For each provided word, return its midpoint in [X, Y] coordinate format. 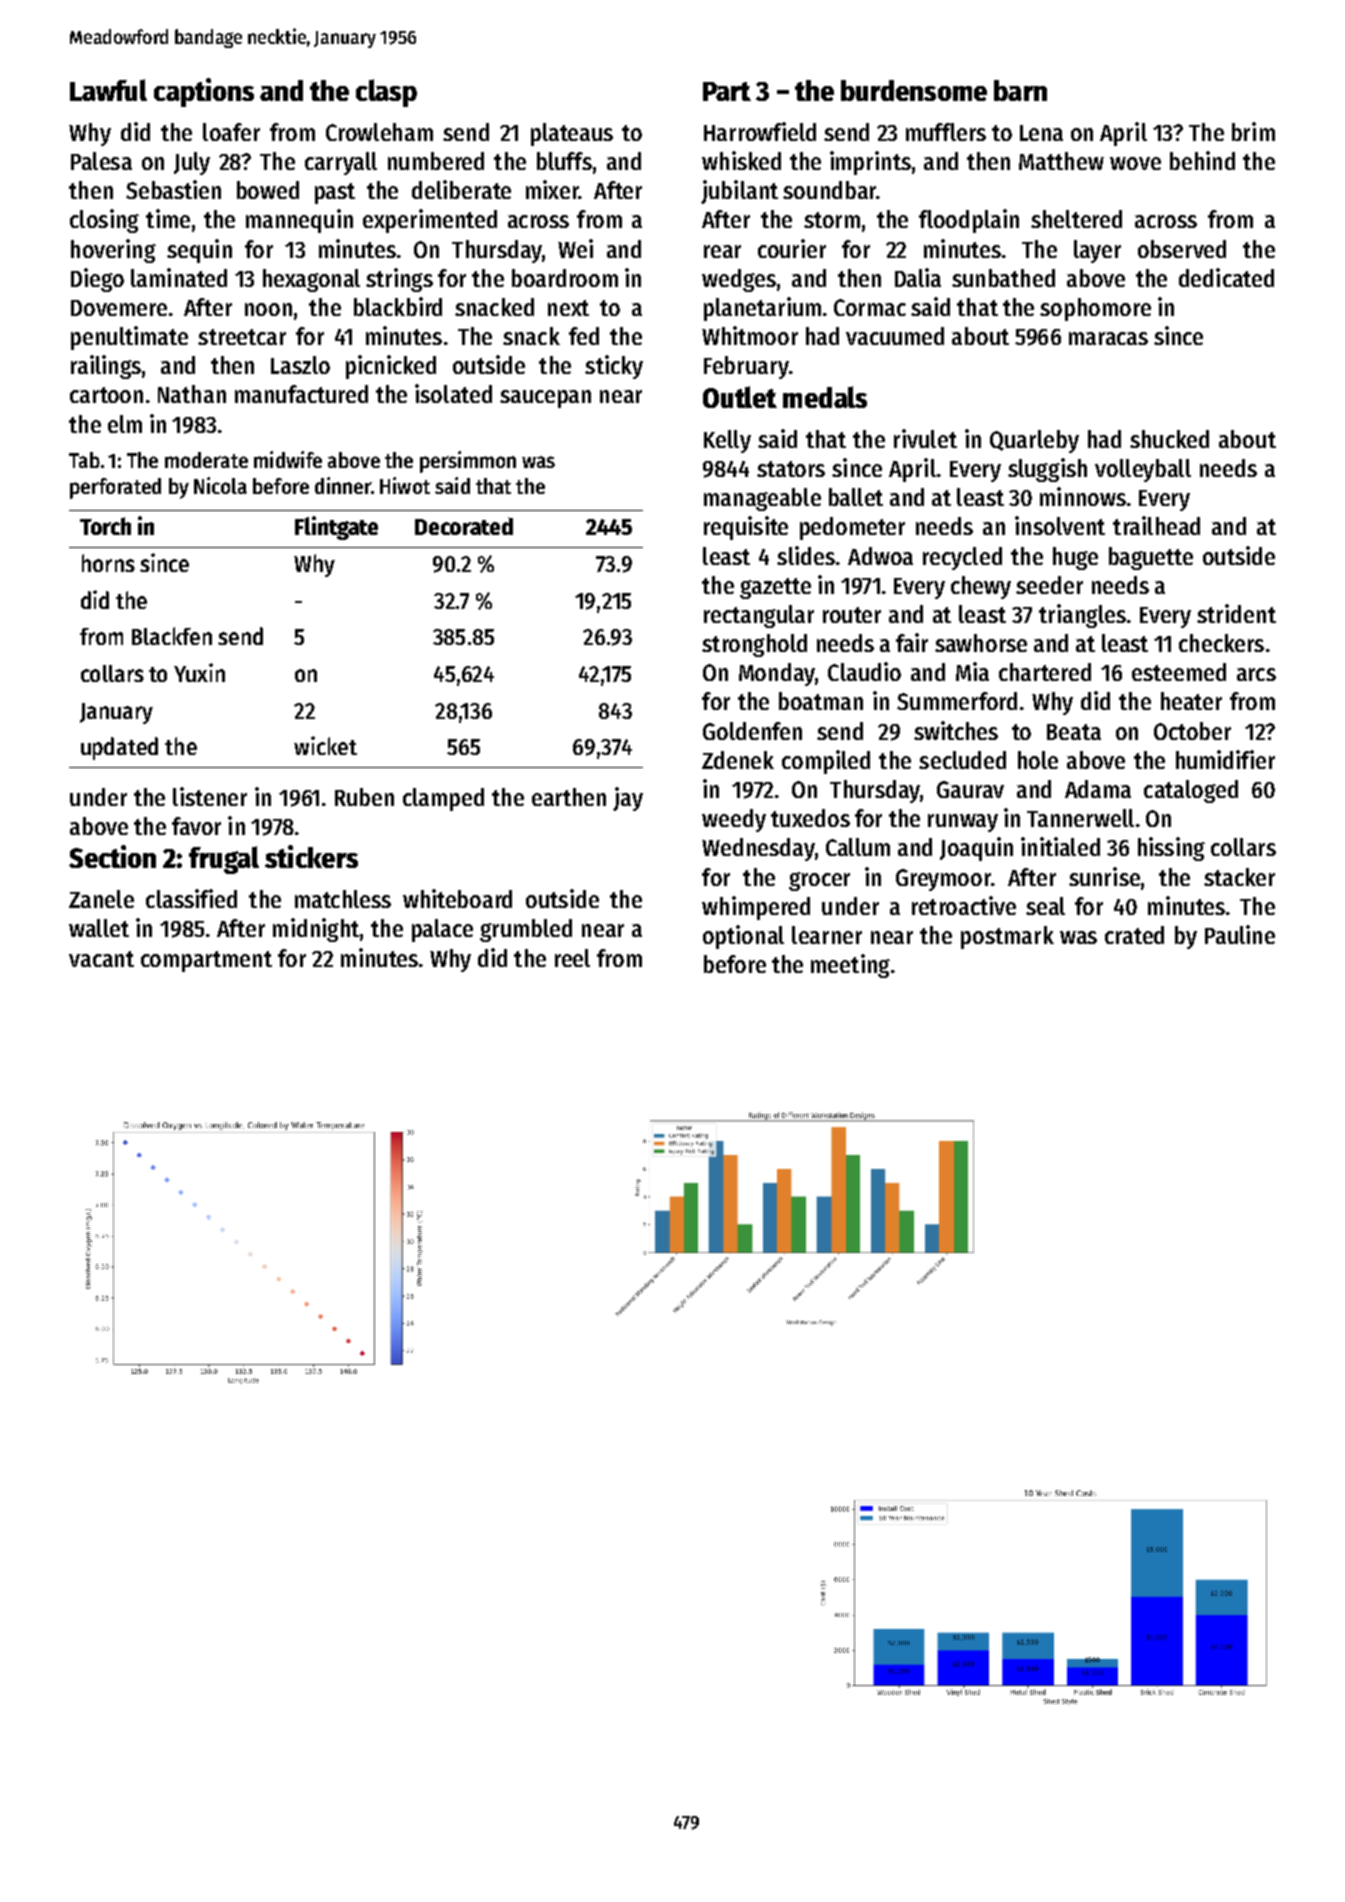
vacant [101, 959]
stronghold [754, 645]
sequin [199, 251]
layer [1097, 251]
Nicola [220, 485]
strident [1236, 613]
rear [722, 251]
